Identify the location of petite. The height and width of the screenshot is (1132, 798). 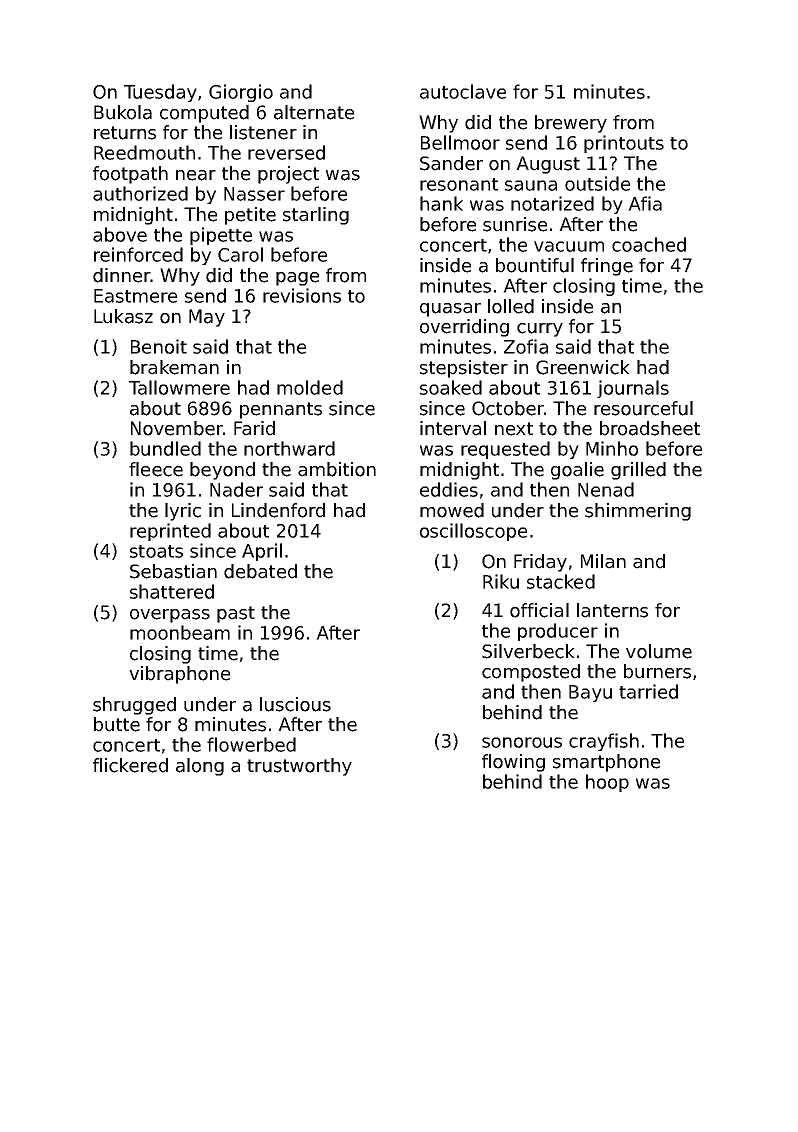
(250, 216).
